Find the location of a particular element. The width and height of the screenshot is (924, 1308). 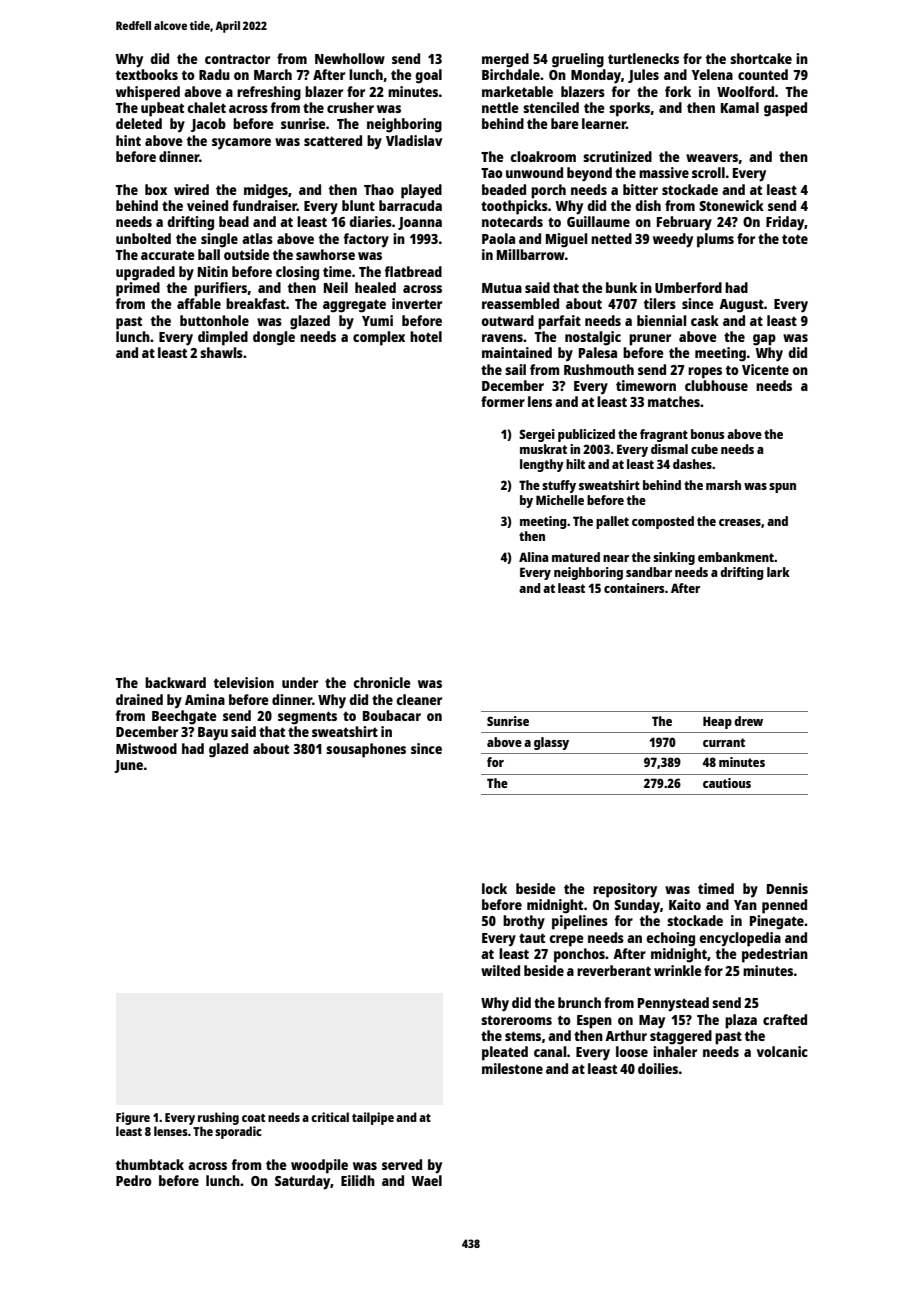

sousaphones is located at coordinates (366, 750).
